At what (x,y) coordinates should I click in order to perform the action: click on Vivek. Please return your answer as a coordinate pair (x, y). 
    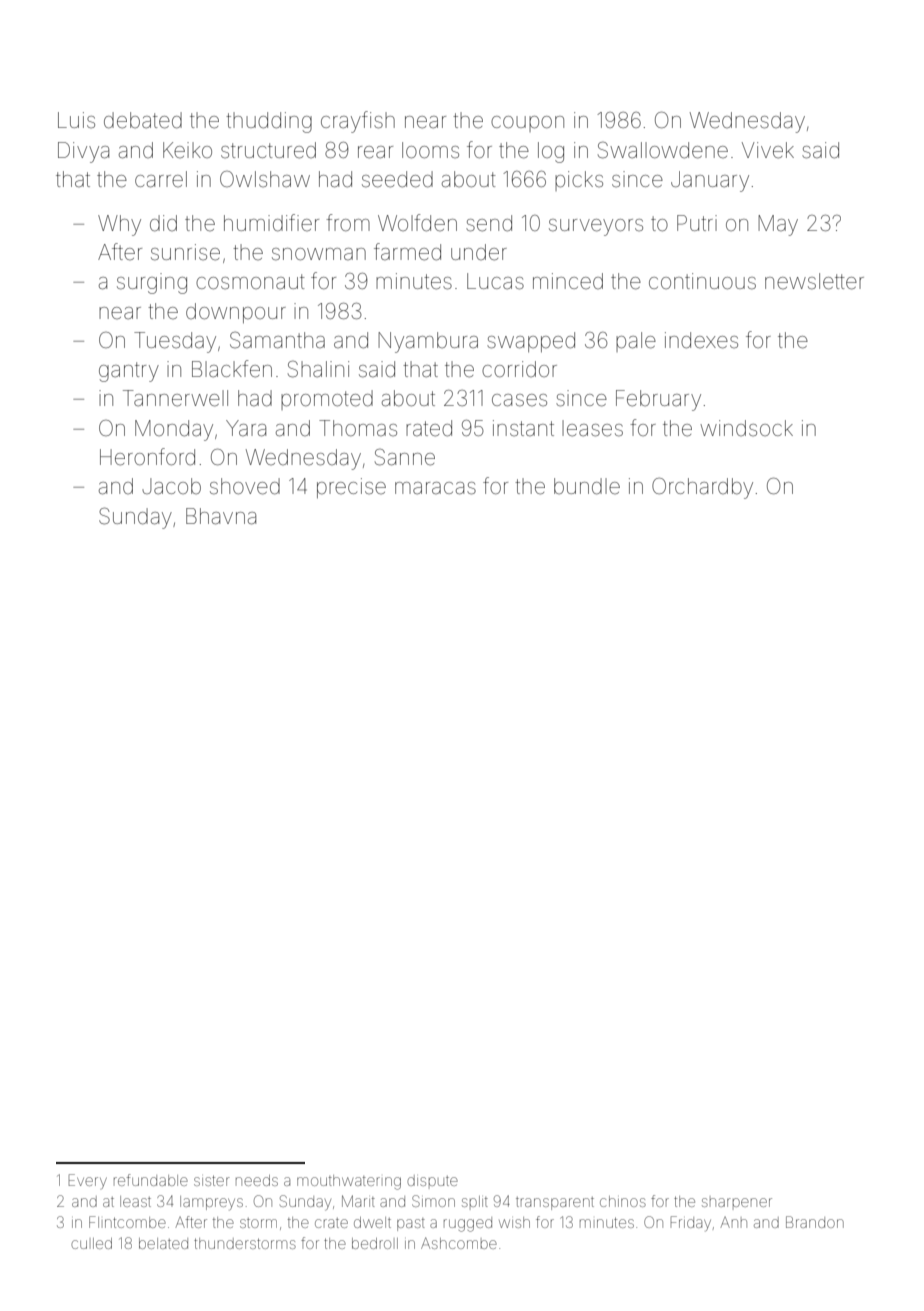
    Looking at the image, I should click on (768, 150).
